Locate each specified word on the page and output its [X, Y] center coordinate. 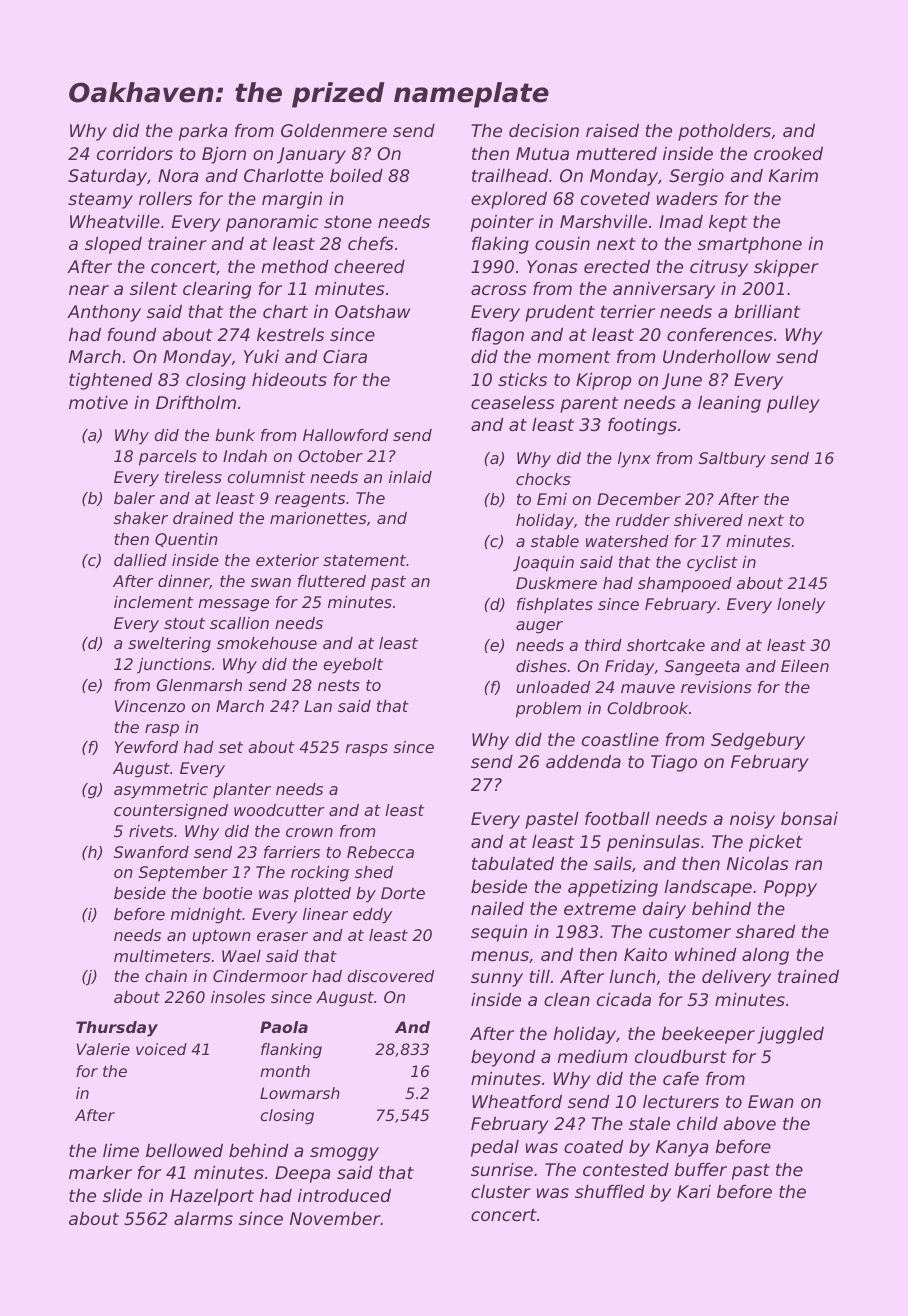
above [749, 1123]
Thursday [117, 1029]
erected [617, 266]
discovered [391, 976]
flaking [500, 245]
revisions [716, 687]
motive [98, 402]
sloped [113, 245]
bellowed [184, 1150]
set [231, 747]
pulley [793, 404]
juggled [790, 1035]
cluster [501, 1191]
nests [339, 685]
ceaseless [513, 402]
